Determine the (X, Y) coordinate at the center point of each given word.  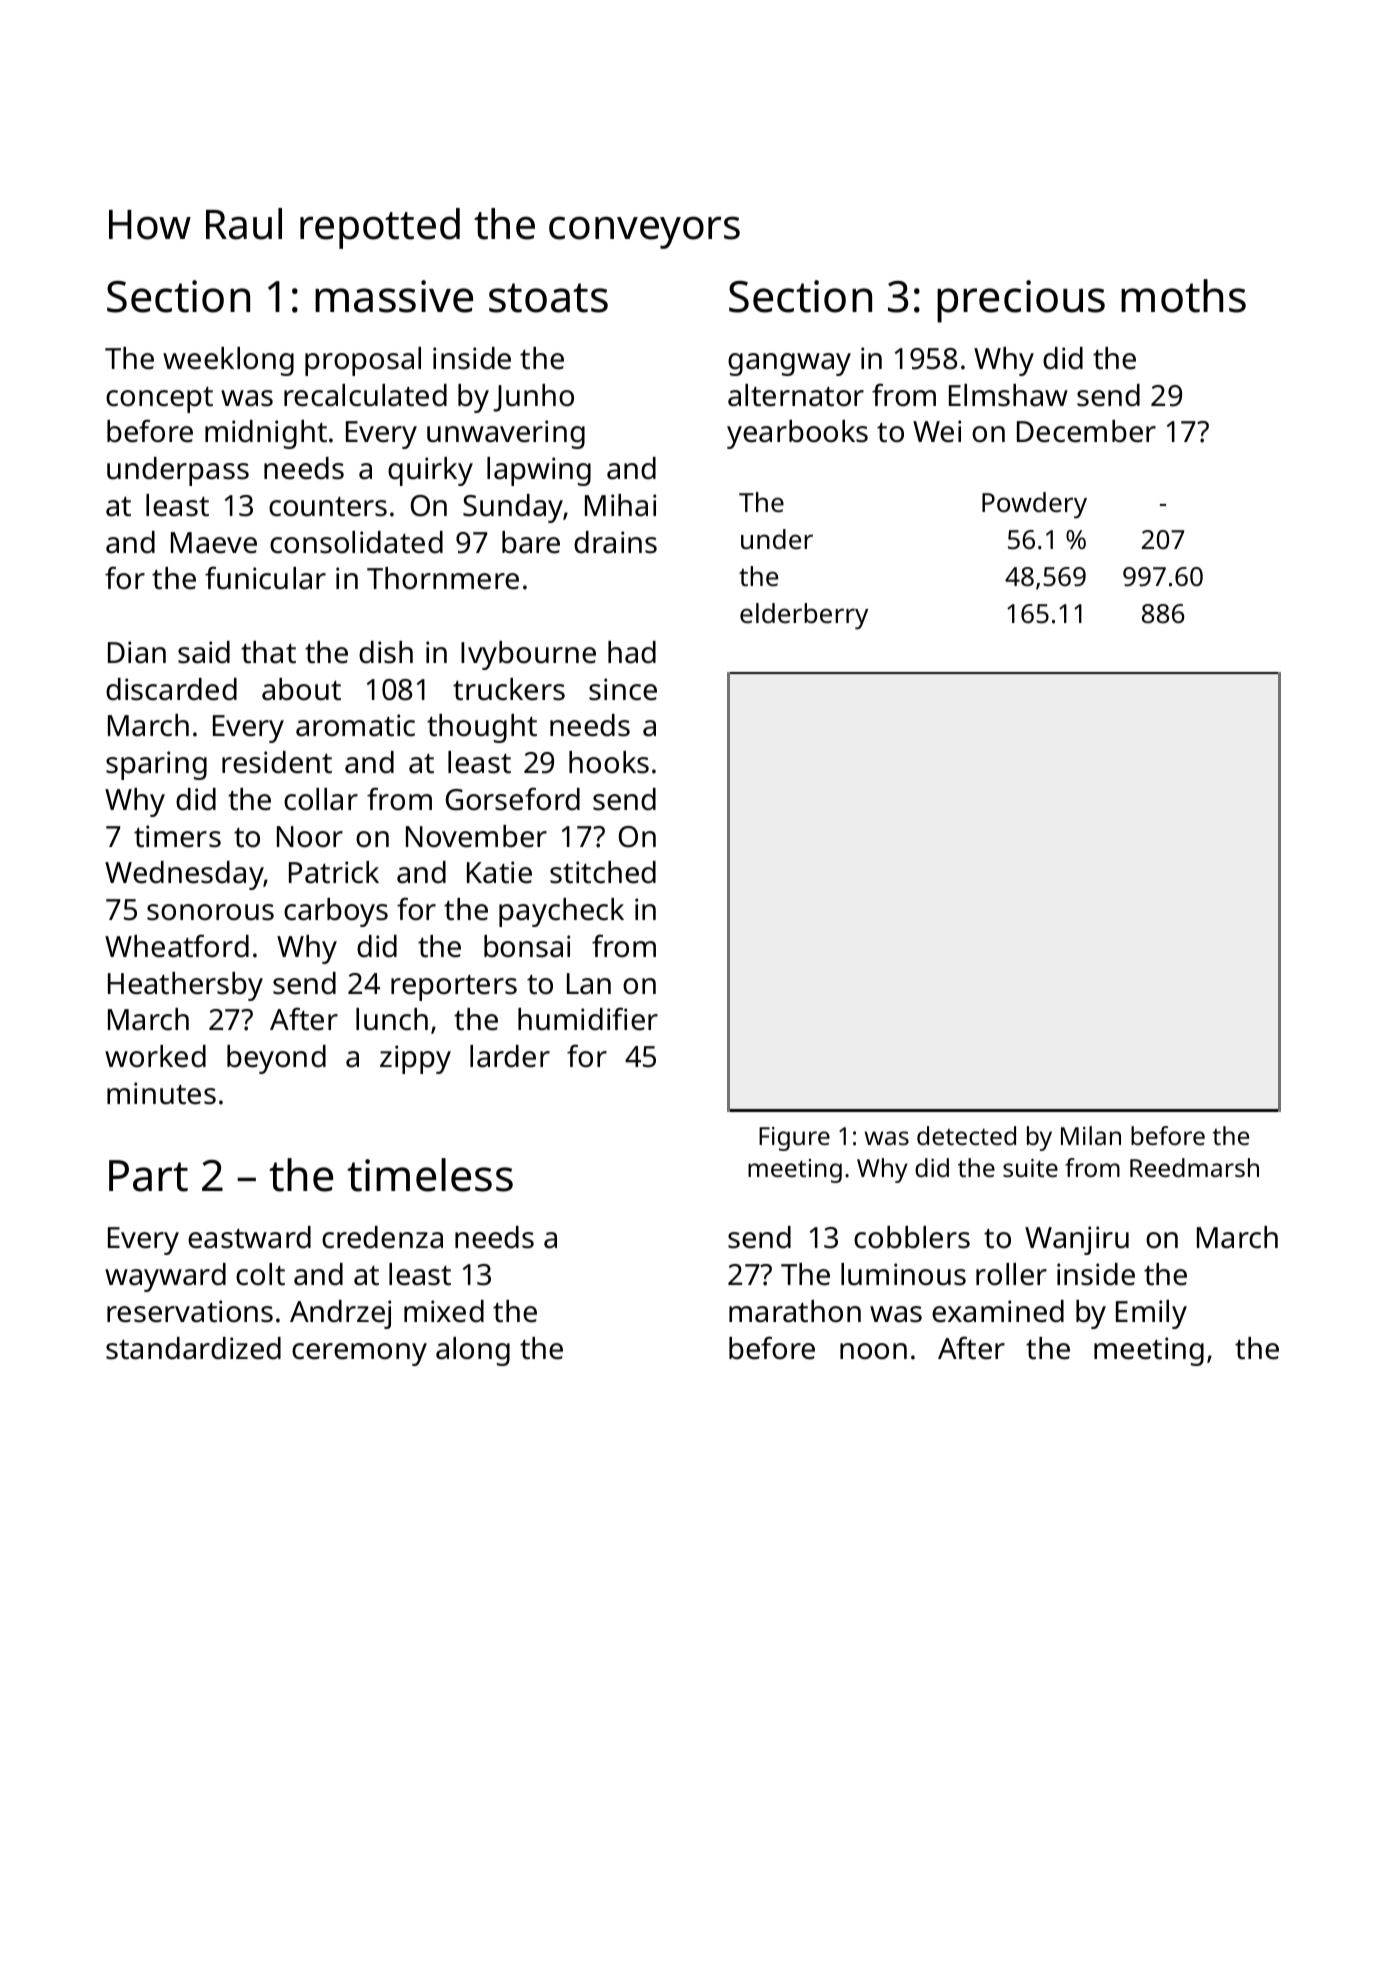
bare (531, 542)
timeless (430, 1175)
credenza (382, 1237)
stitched (603, 872)
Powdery (1034, 505)
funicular (265, 578)
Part (148, 1176)
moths (1183, 296)
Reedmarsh (1194, 1167)
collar (321, 799)
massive (394, 296)
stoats (548, 298)
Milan (1091, 1135)
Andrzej (340, 1314)
